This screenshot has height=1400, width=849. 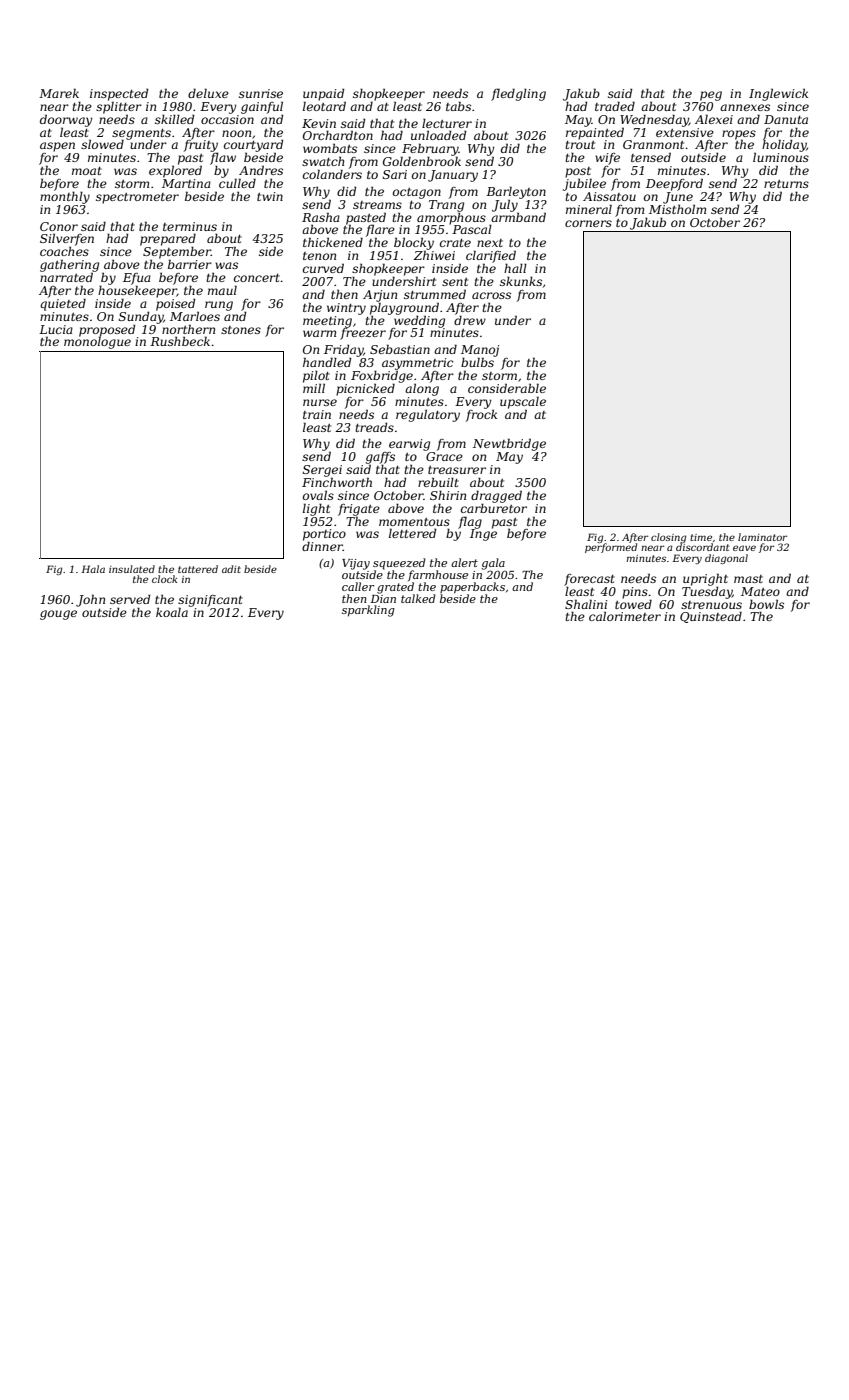 I want to click on returns, so click(x=786, y=184).
